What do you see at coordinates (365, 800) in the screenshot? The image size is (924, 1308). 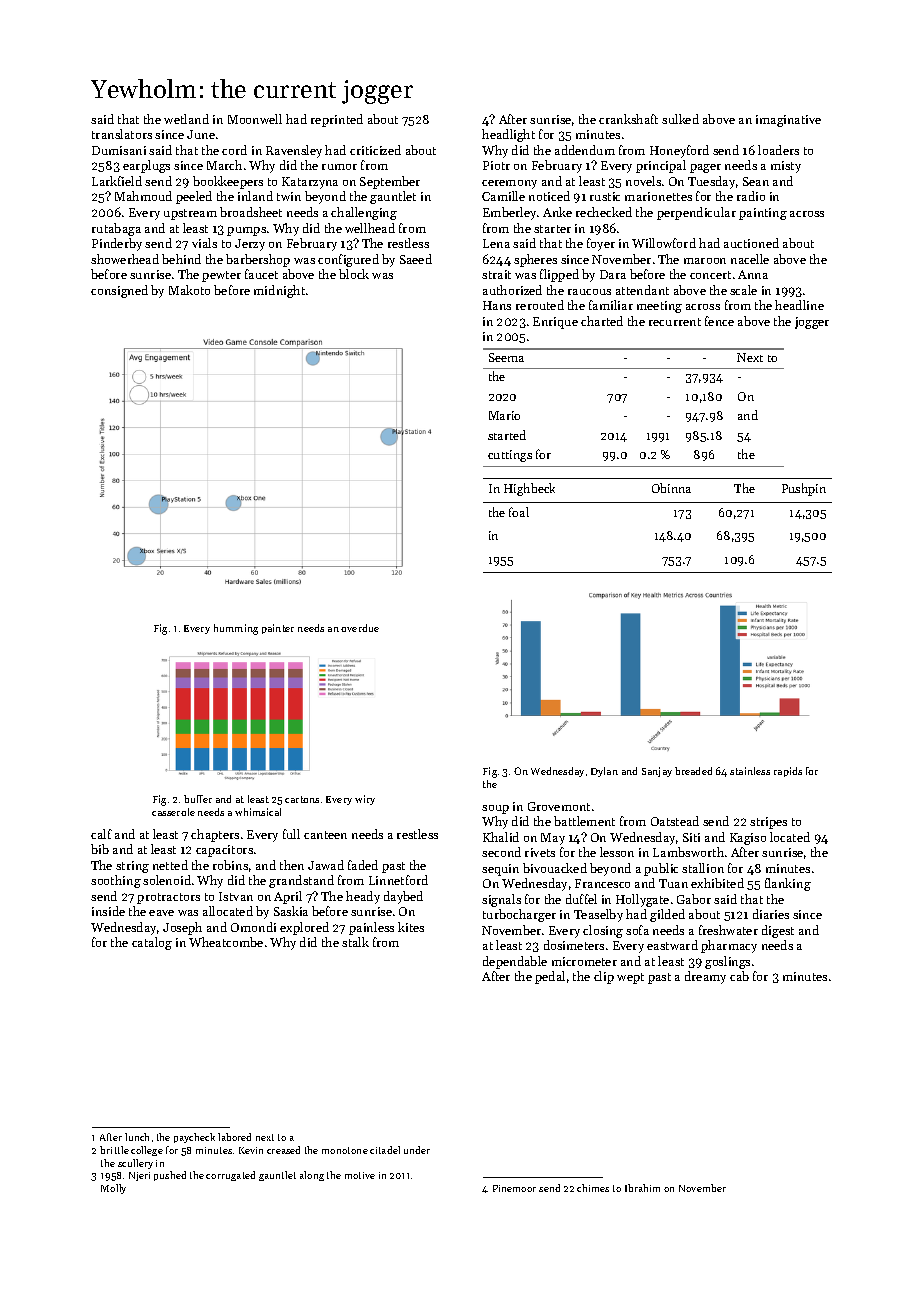 I see `wiry` at bounding box center [365, 800].
